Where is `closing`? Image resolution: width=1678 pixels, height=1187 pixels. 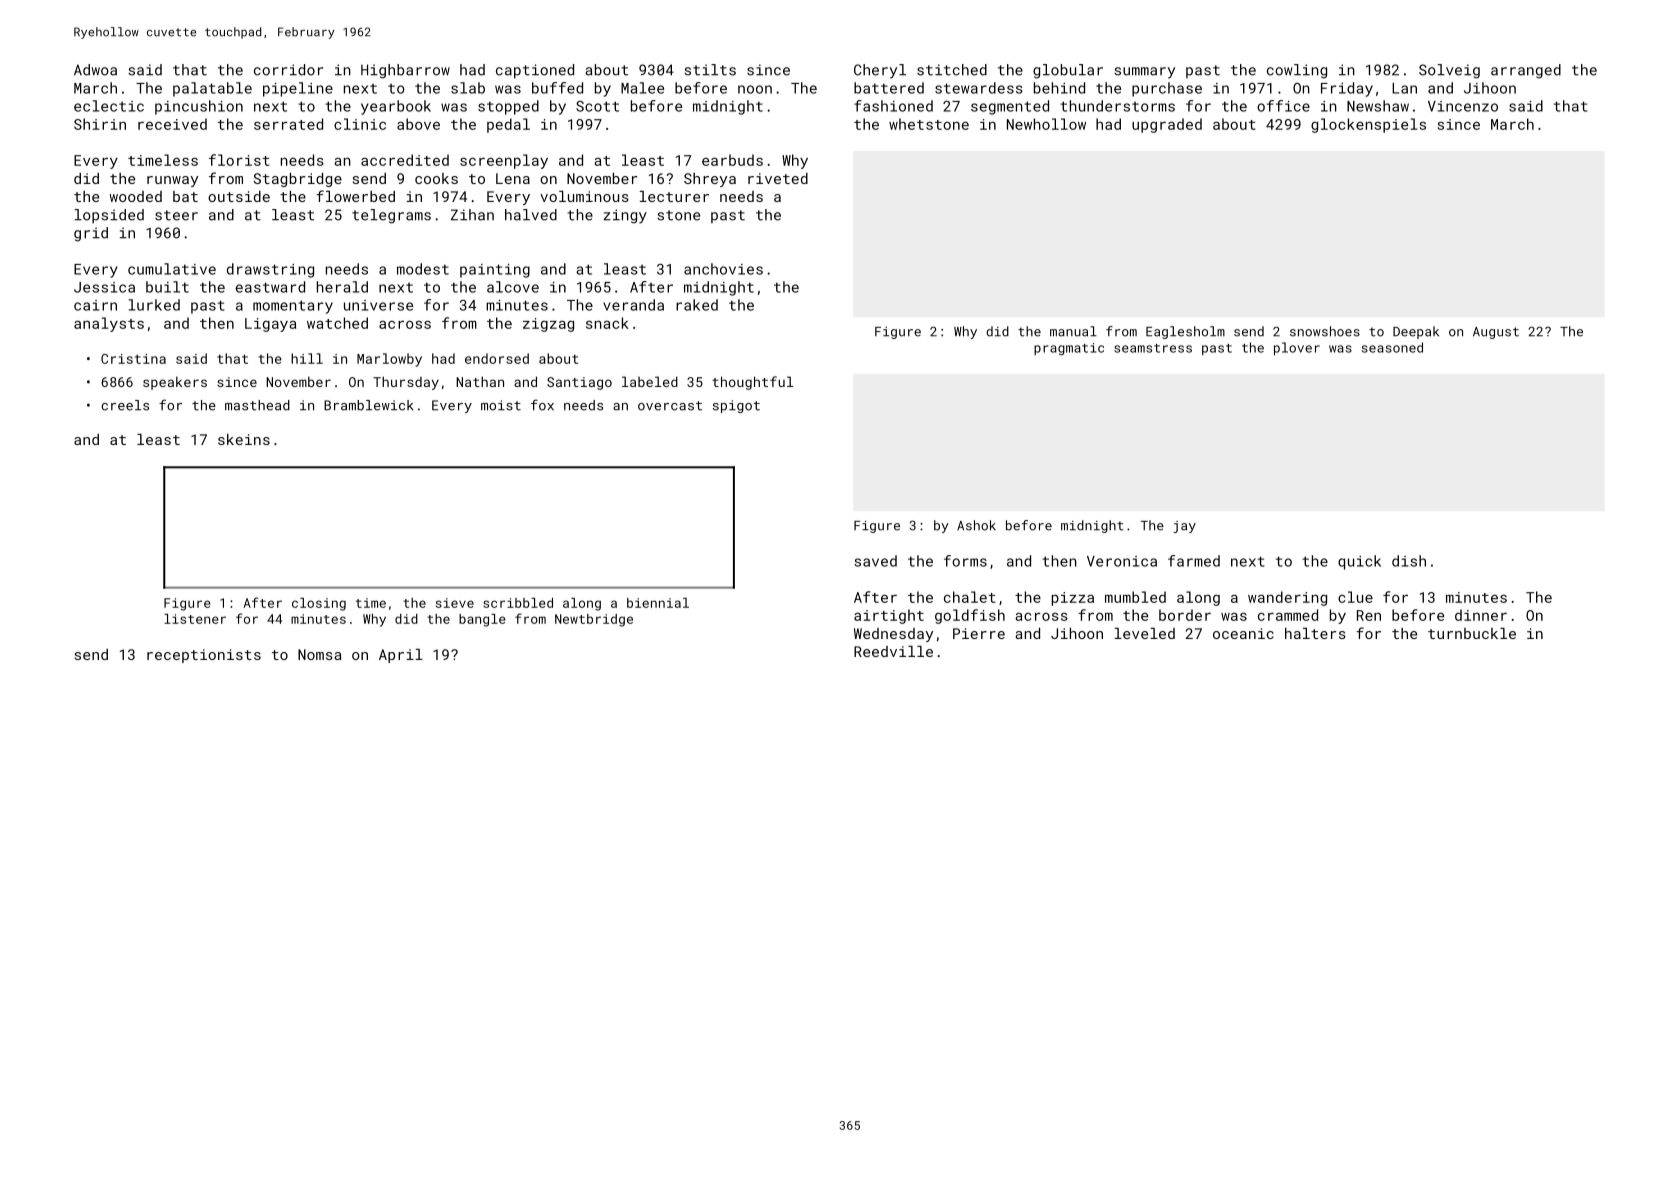 closing is located at coordinates (319, 604).
